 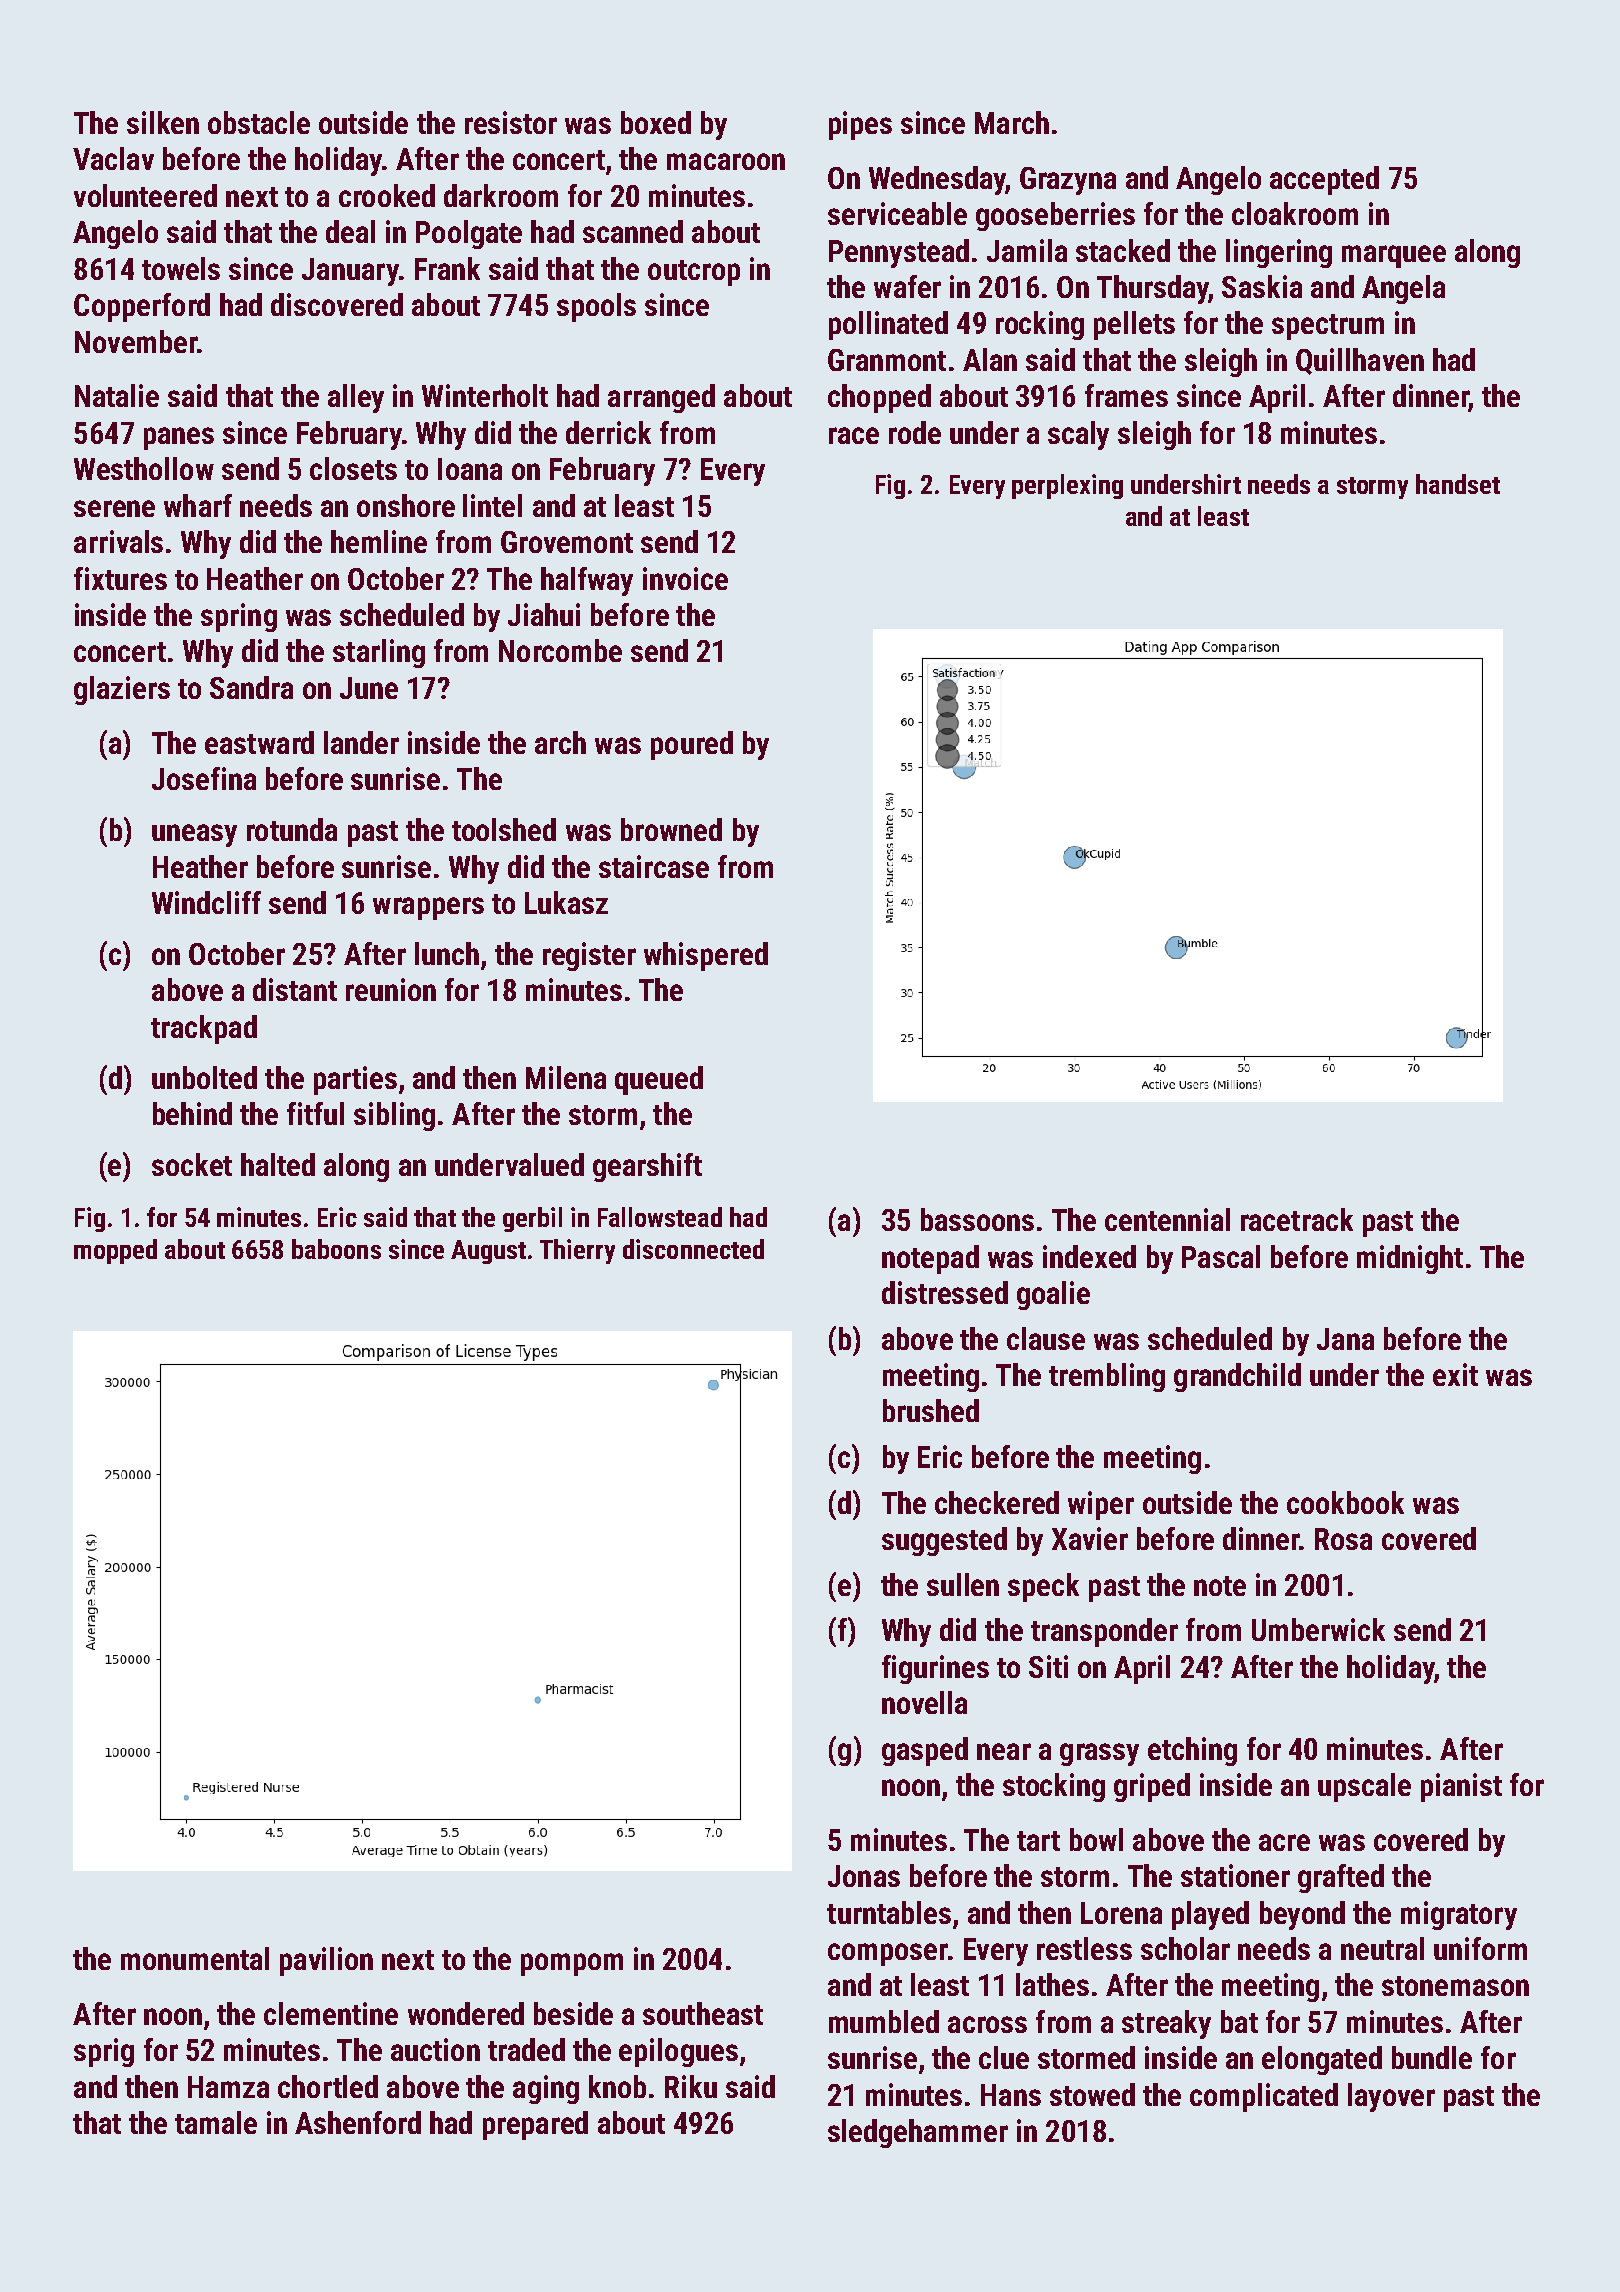 I want to click on bat, so click(x=1239, y=2021).
